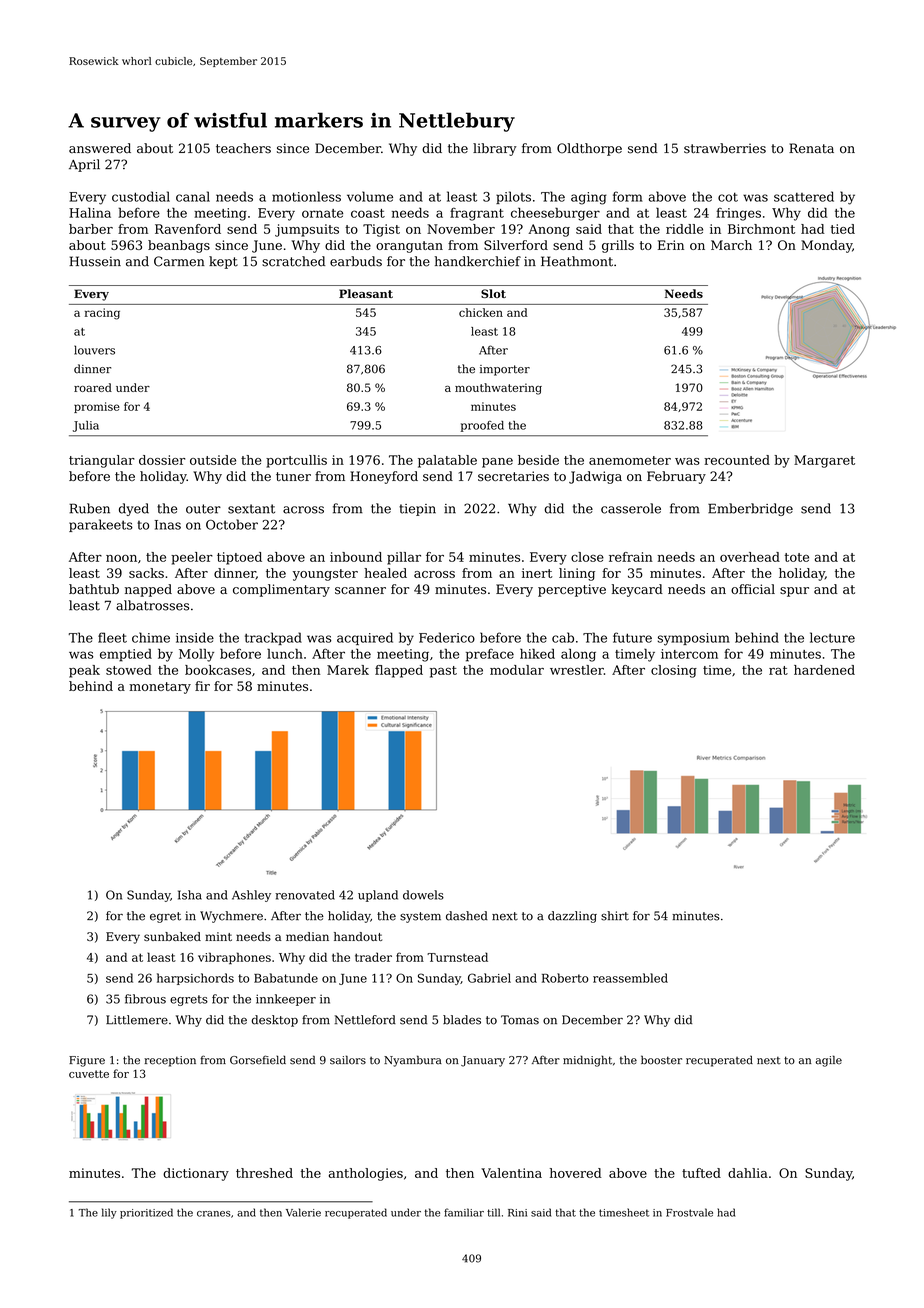  Describe the element at coordinates (100, 148) in the screenshot. I see `answered` at that location.
